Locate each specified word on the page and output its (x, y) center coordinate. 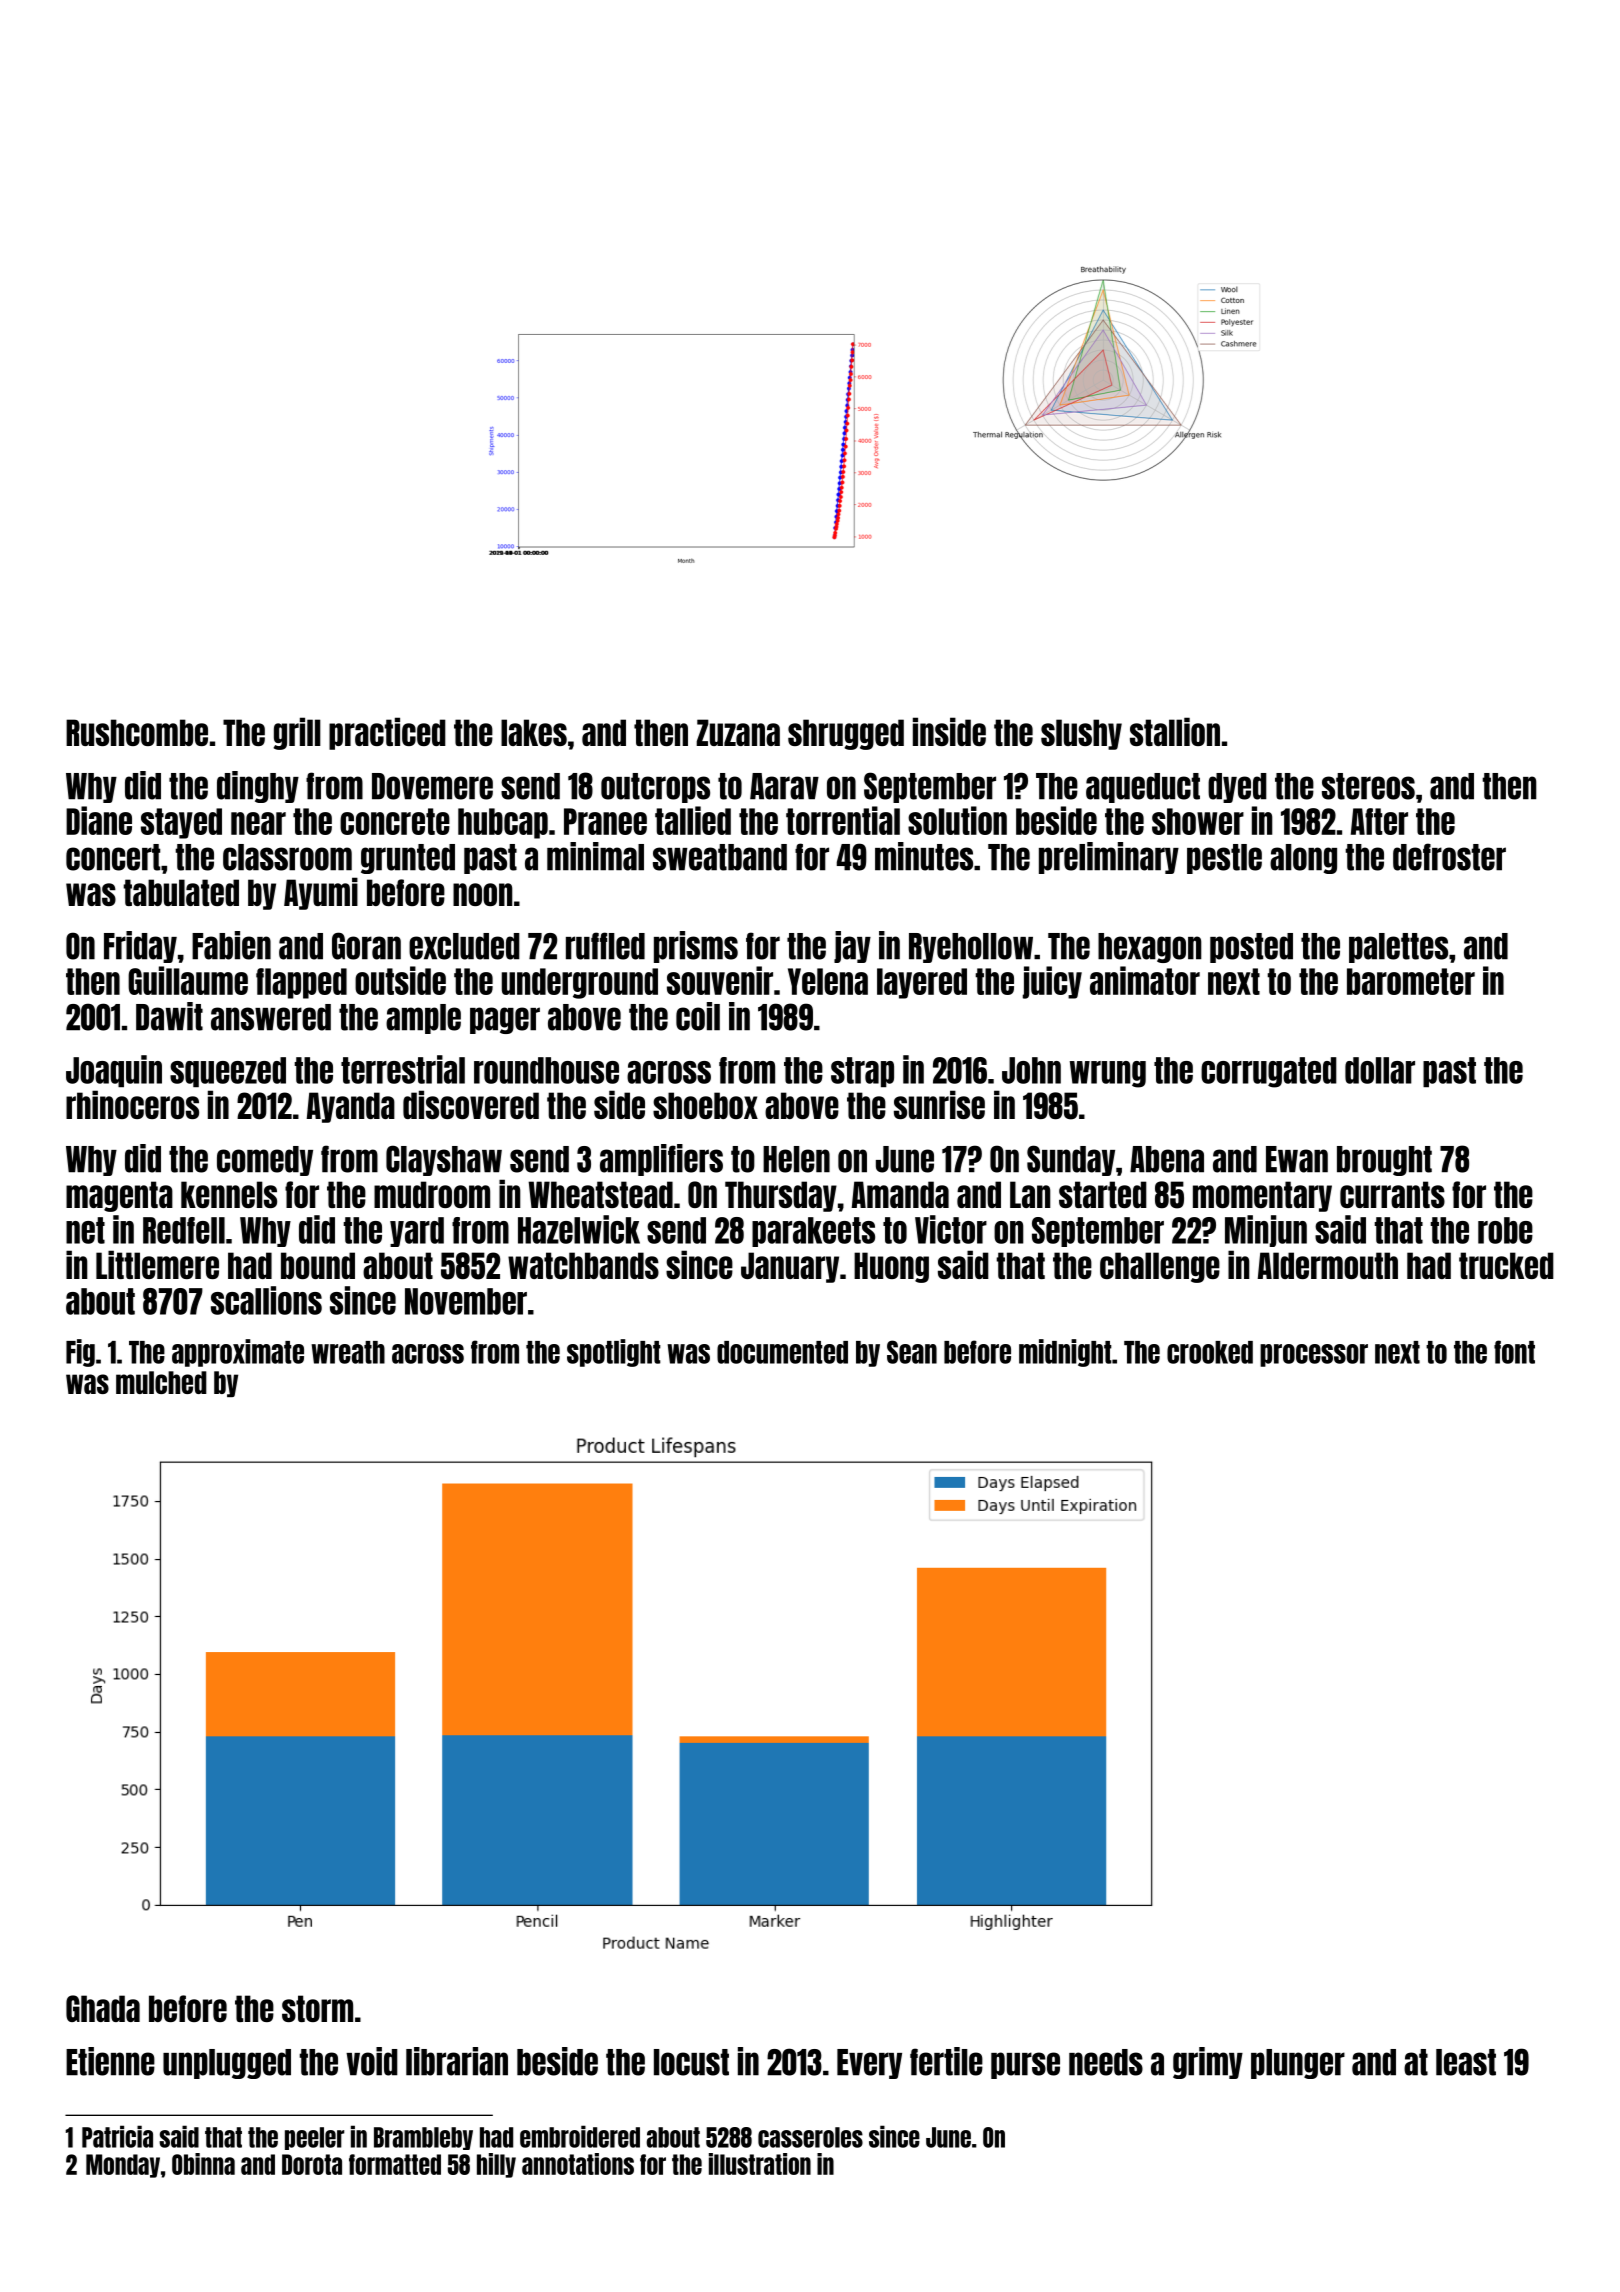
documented (782, 1352)
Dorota (312, 2164)
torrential (843, 820)
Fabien (231, 945)
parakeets (813, 1232)
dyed (1237, 788)
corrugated (1269, 1072)
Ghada (103, 2008)
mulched (161, 1382)
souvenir (720, 980)
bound (318, 1265)
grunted (408, 859)
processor (1314, 1355)
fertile (946, 2061)
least (1466, 2062)
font (1514, 1352)
